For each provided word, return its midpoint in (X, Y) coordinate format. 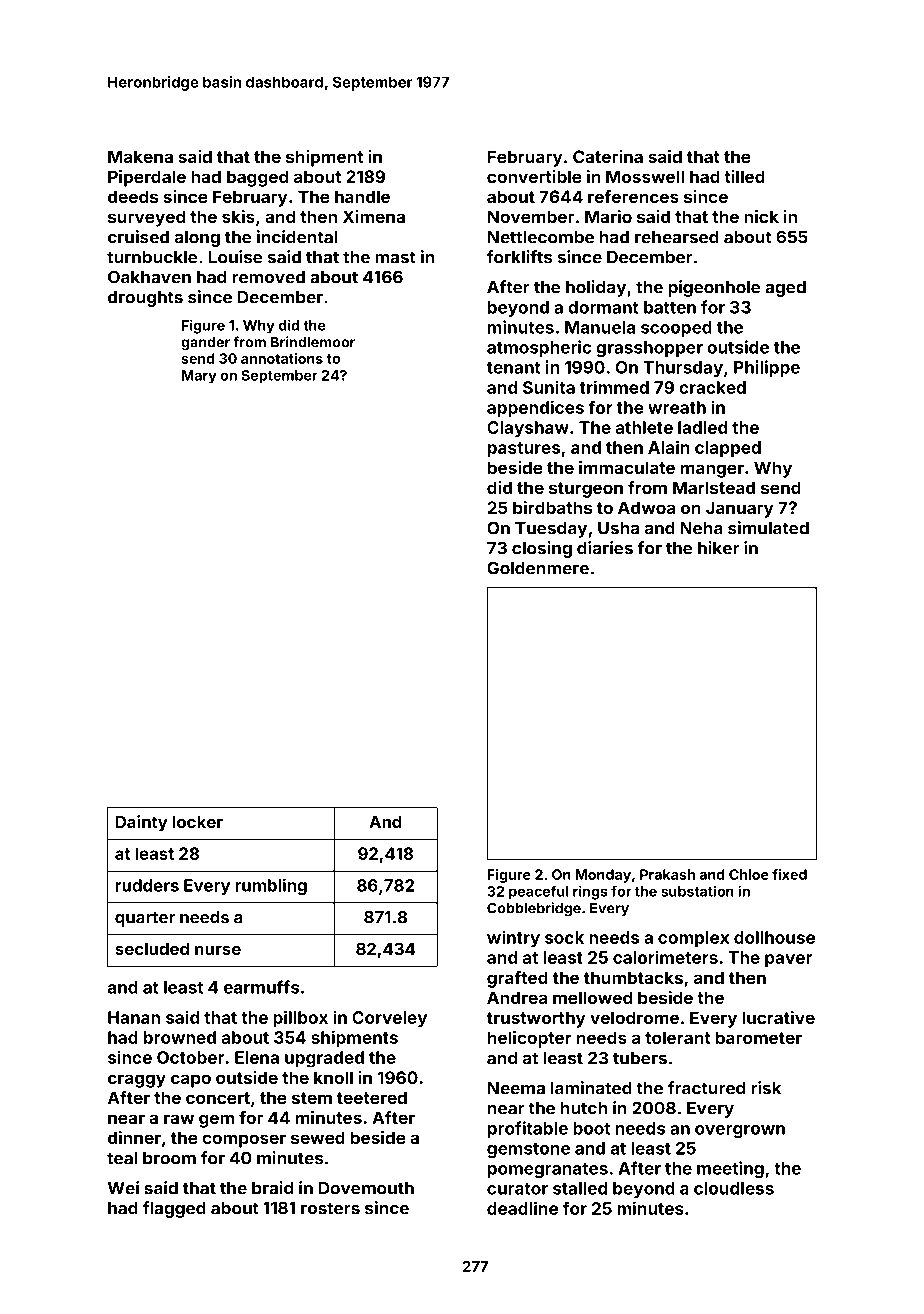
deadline (522, 1208)
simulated (768, 528)
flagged (174, 1209)
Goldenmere (538, 568)
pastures (524, 450)
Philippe (767, 368)
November (531, 216)
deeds (133, 196)
